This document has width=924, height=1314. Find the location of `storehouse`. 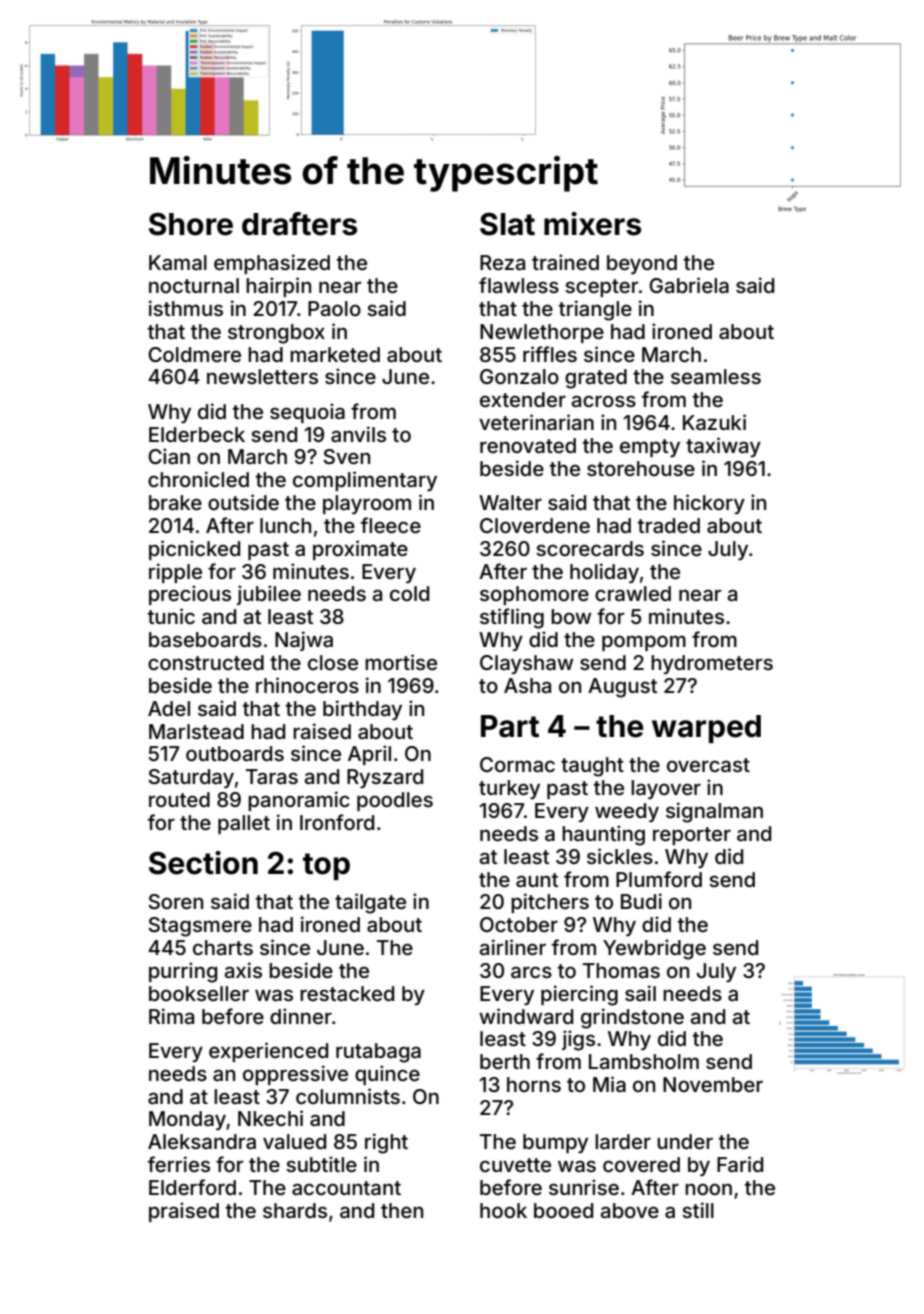

storehouse is located at coordinates (641, 468).
